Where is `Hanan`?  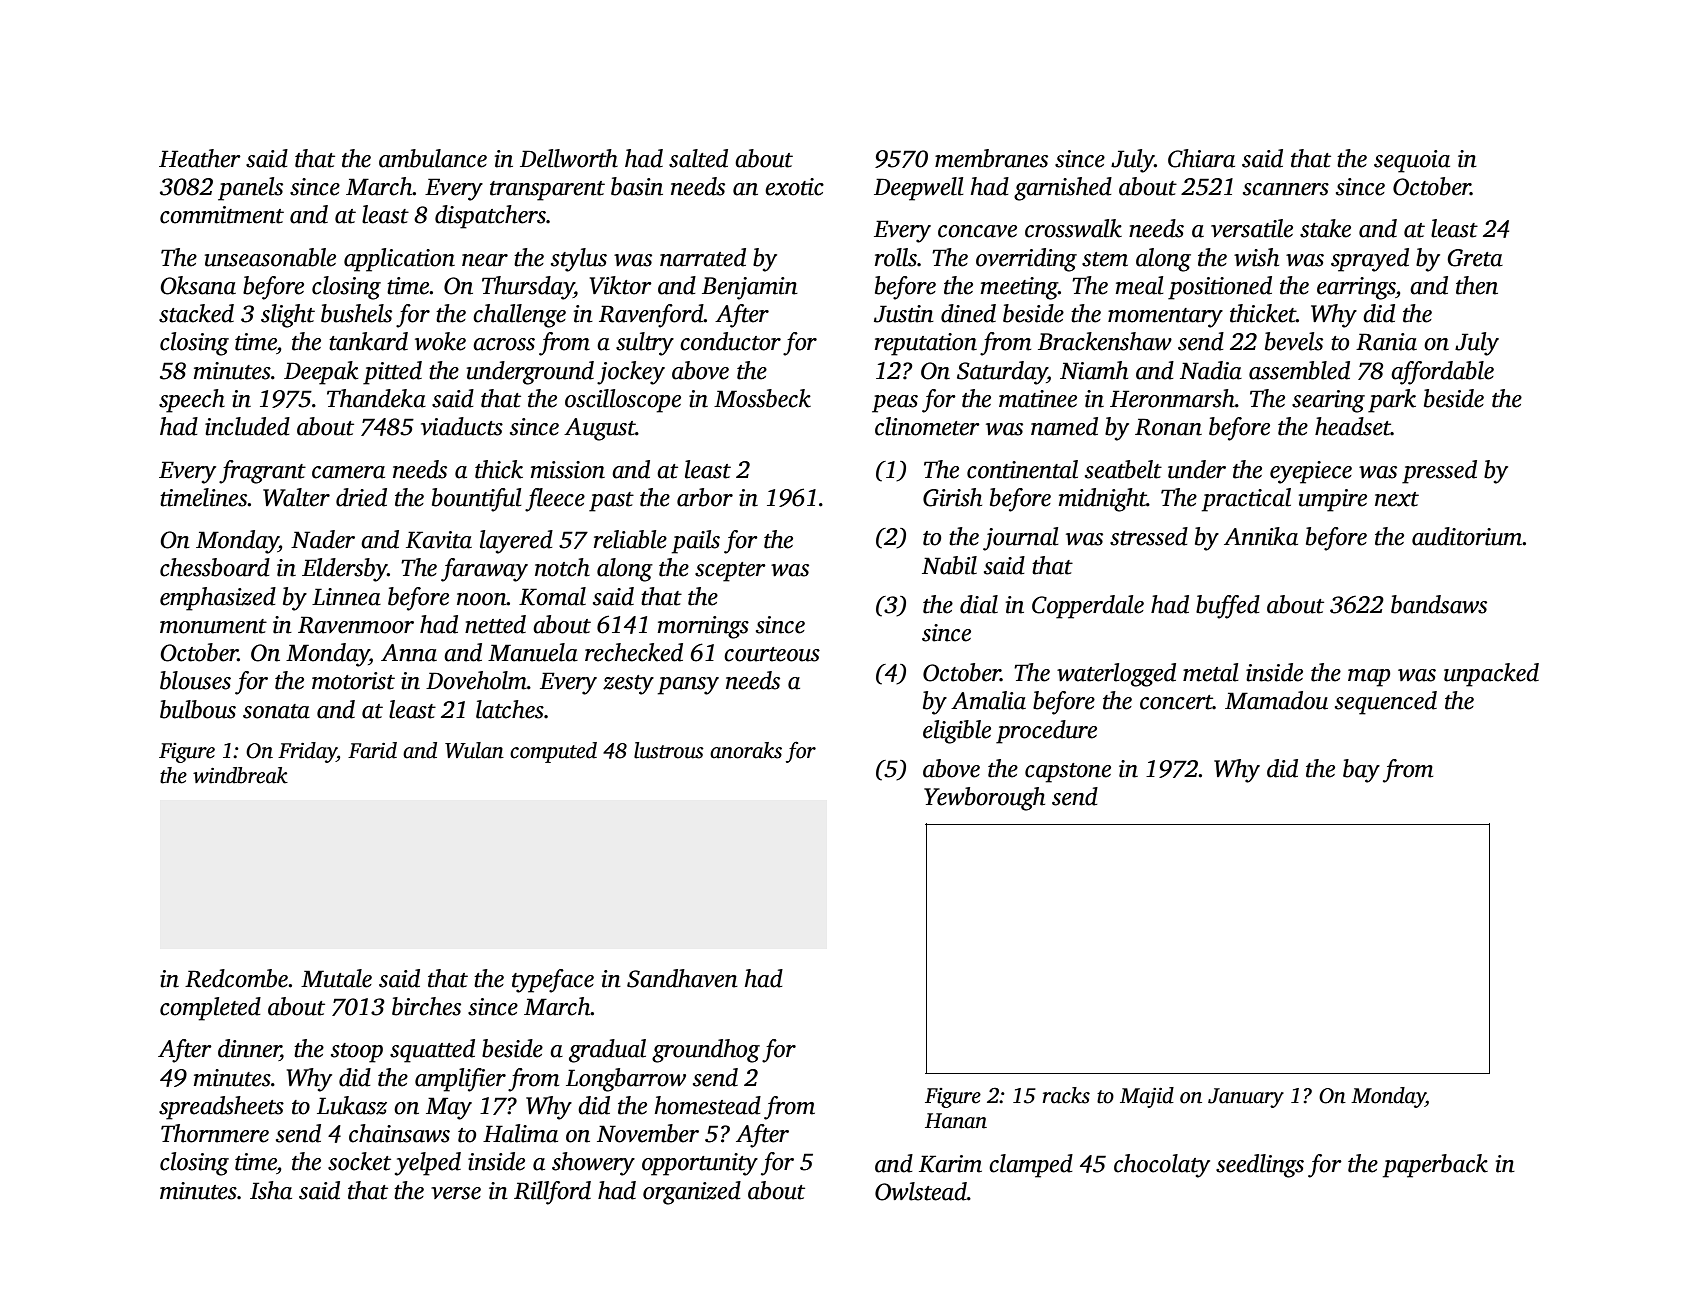 Hanan is located at coordinates (956, 1121).
